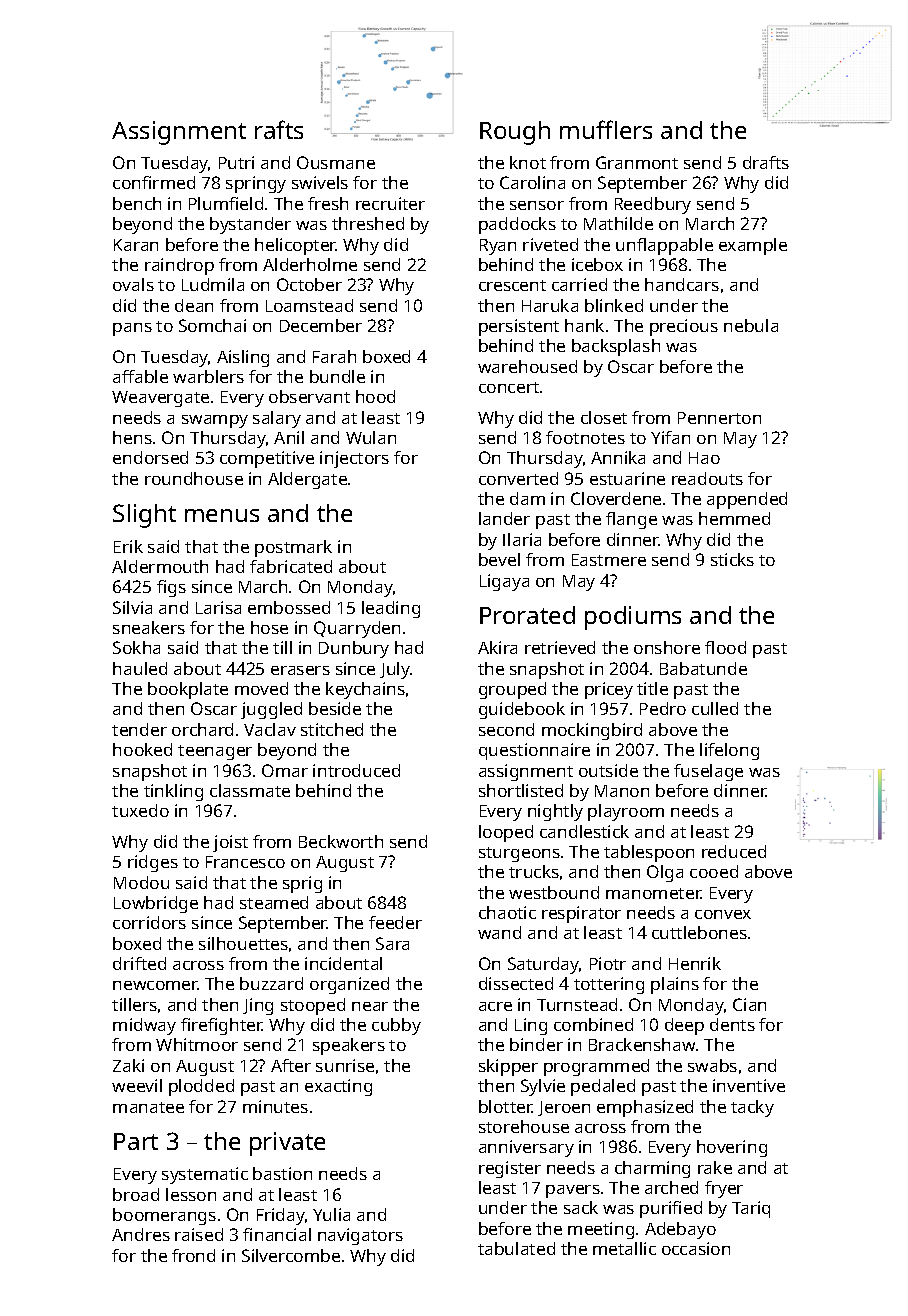  I want to click on broad, so click(136, 1194).
